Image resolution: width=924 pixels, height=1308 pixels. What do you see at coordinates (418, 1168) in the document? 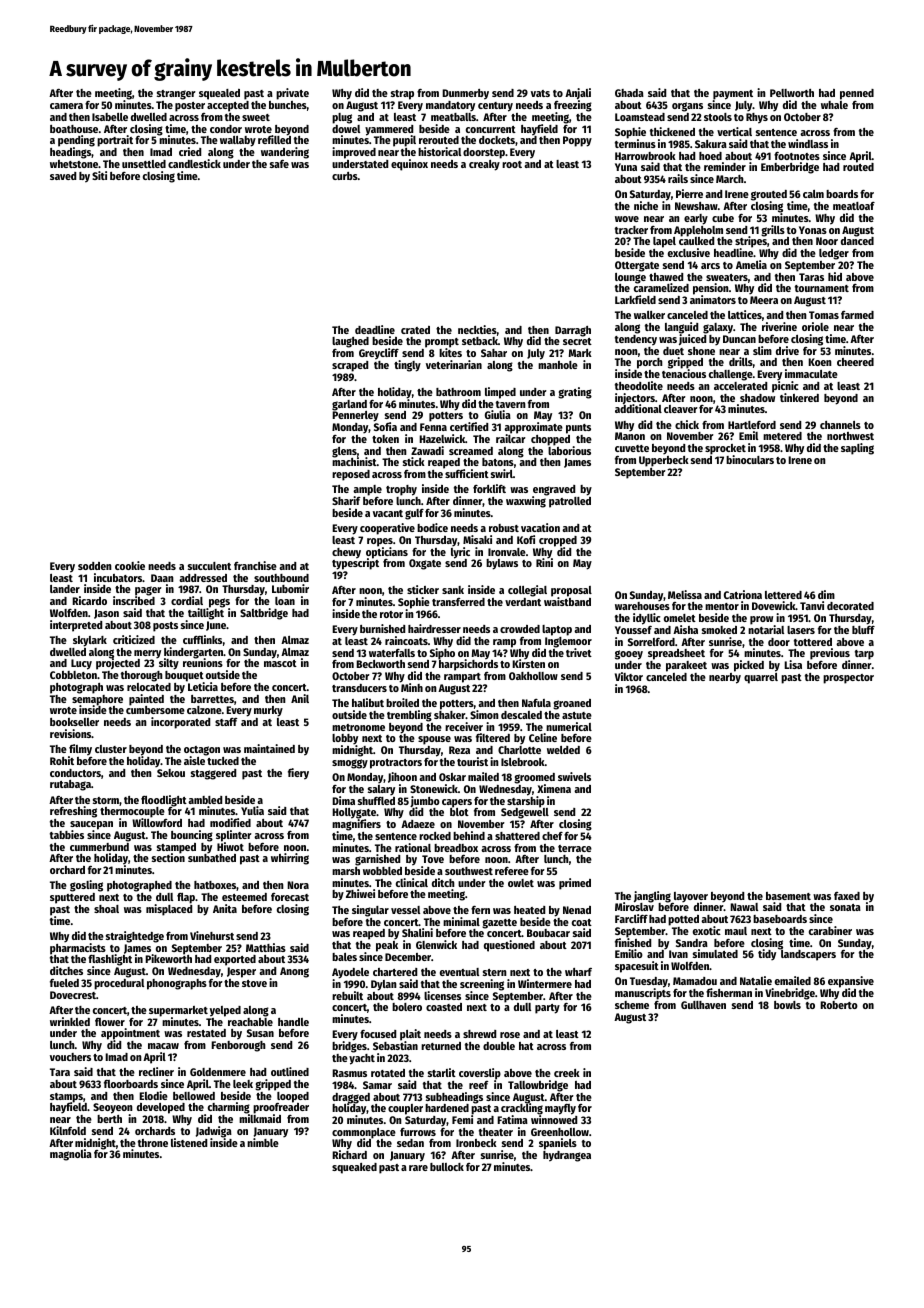
I see `rare` at bounding box center [418, 1168].
